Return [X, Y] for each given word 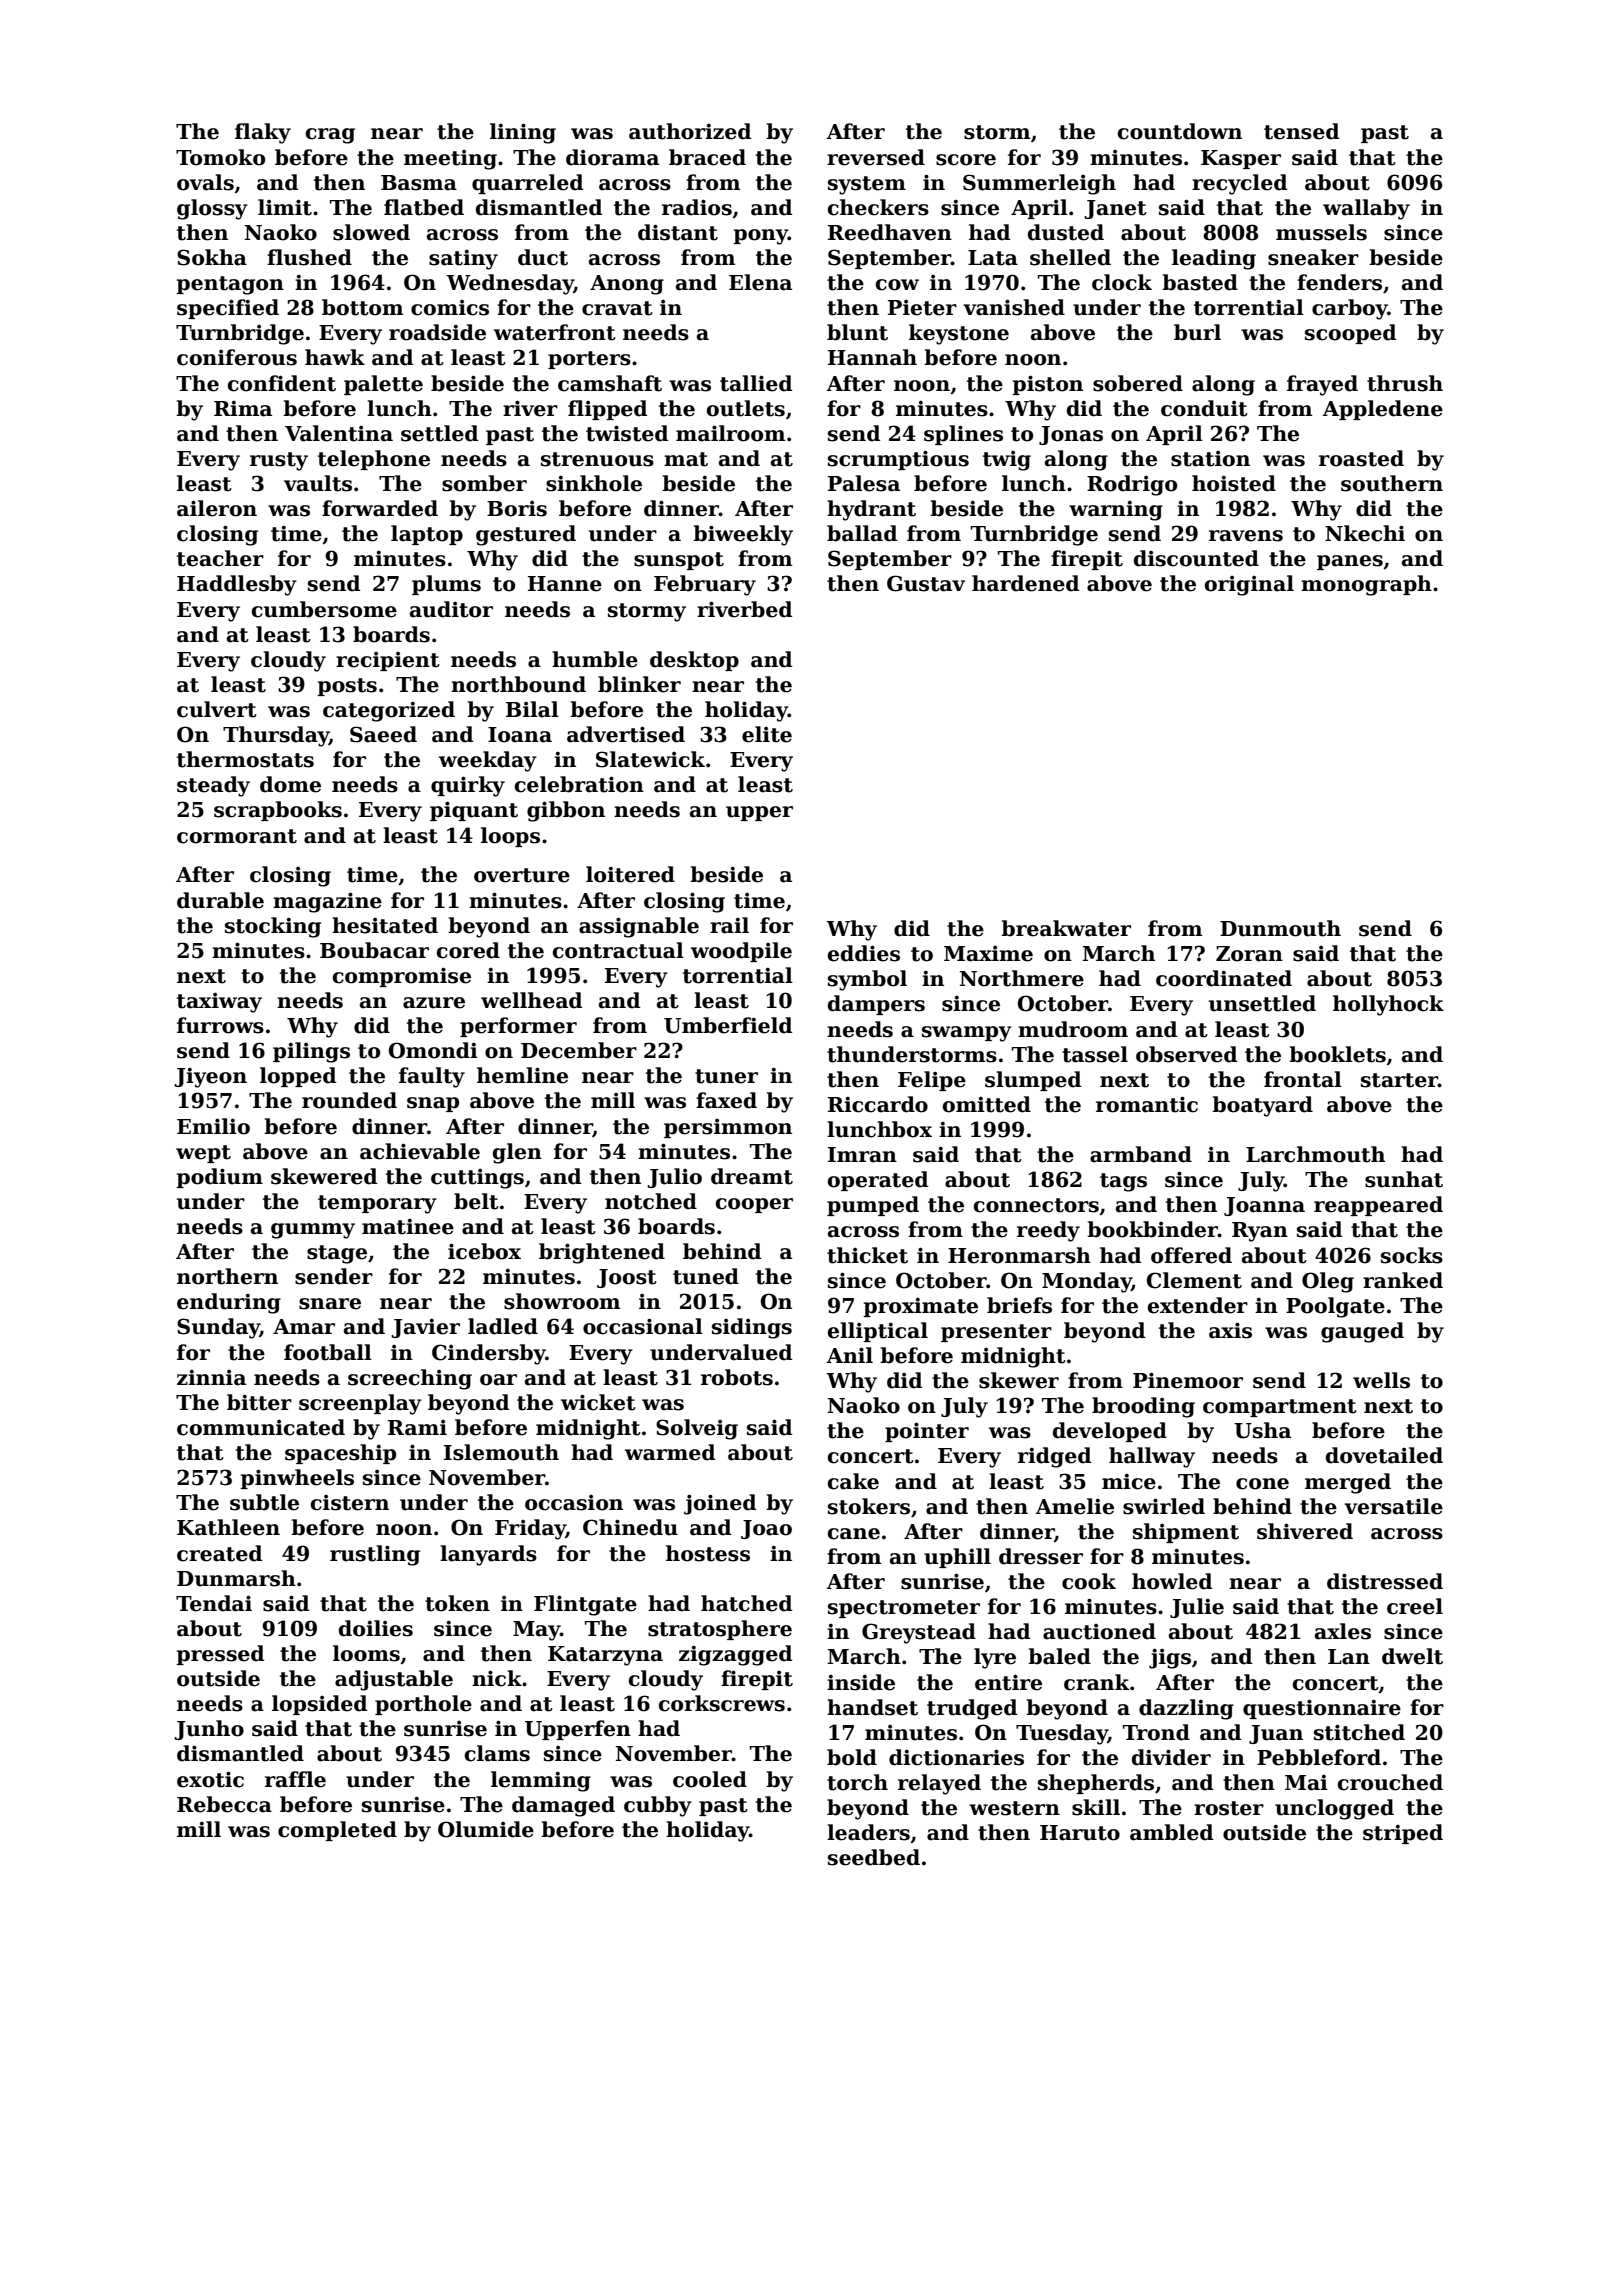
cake [853, 1481]
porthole [423, 1705]
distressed [1385, 1581]
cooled [710, 1779]
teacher [220, 558]
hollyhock [1388, 1005]
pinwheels [297, 1479]
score [966, 160]
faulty [432, 1077]
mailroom [730, 433]
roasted [1361, 458]
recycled [1239, 184]
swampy [967, 1034]
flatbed [424, 207]
